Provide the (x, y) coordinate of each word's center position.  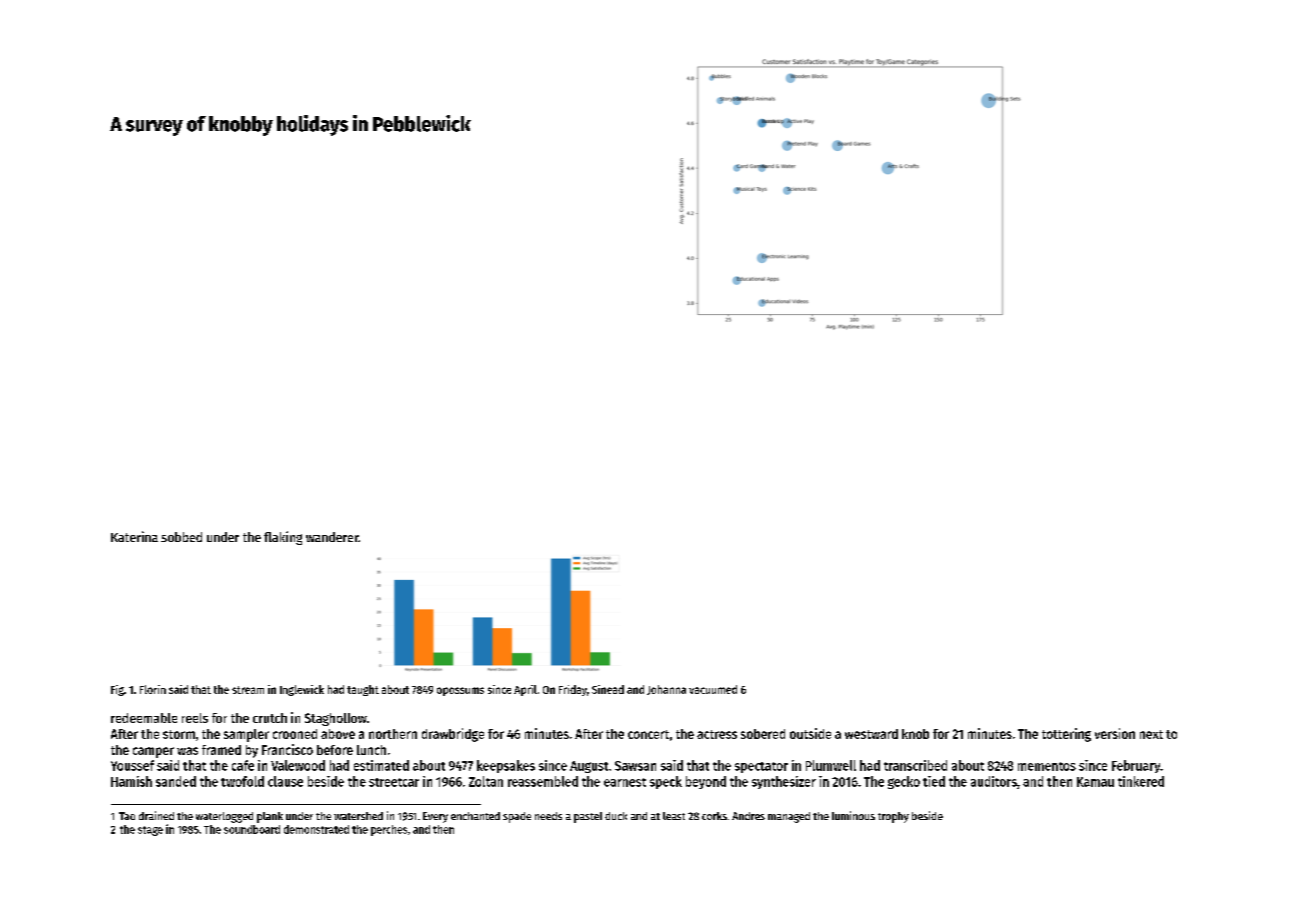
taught (363, 690)
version (1115, 733)
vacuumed (713, 689)
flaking (283, 538)
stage (150, 831)
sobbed (181, 537)
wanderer (332, 537)
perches (389, 830)
